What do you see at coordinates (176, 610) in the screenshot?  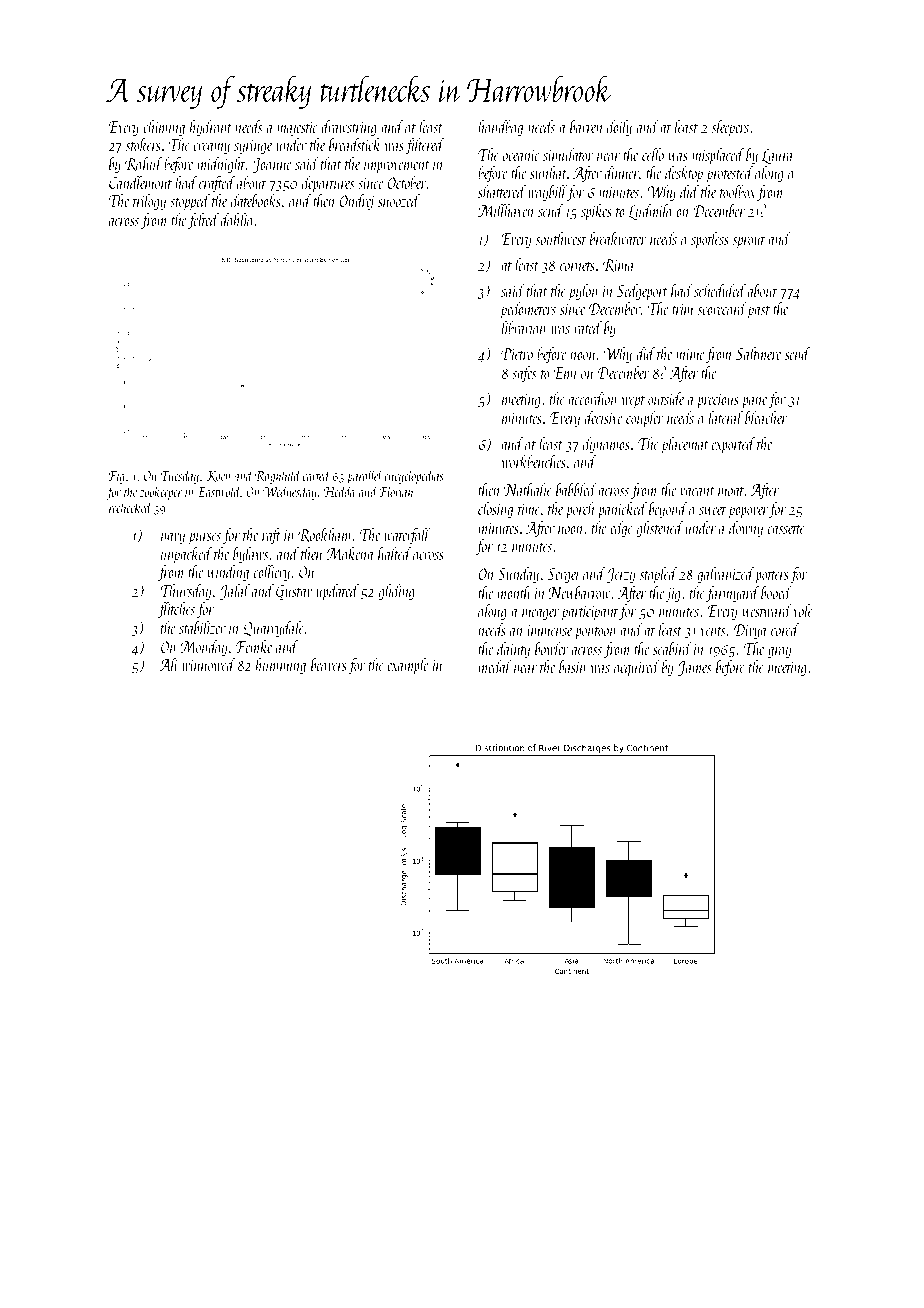 I see `flitches` at bounding box center [176, 610].
